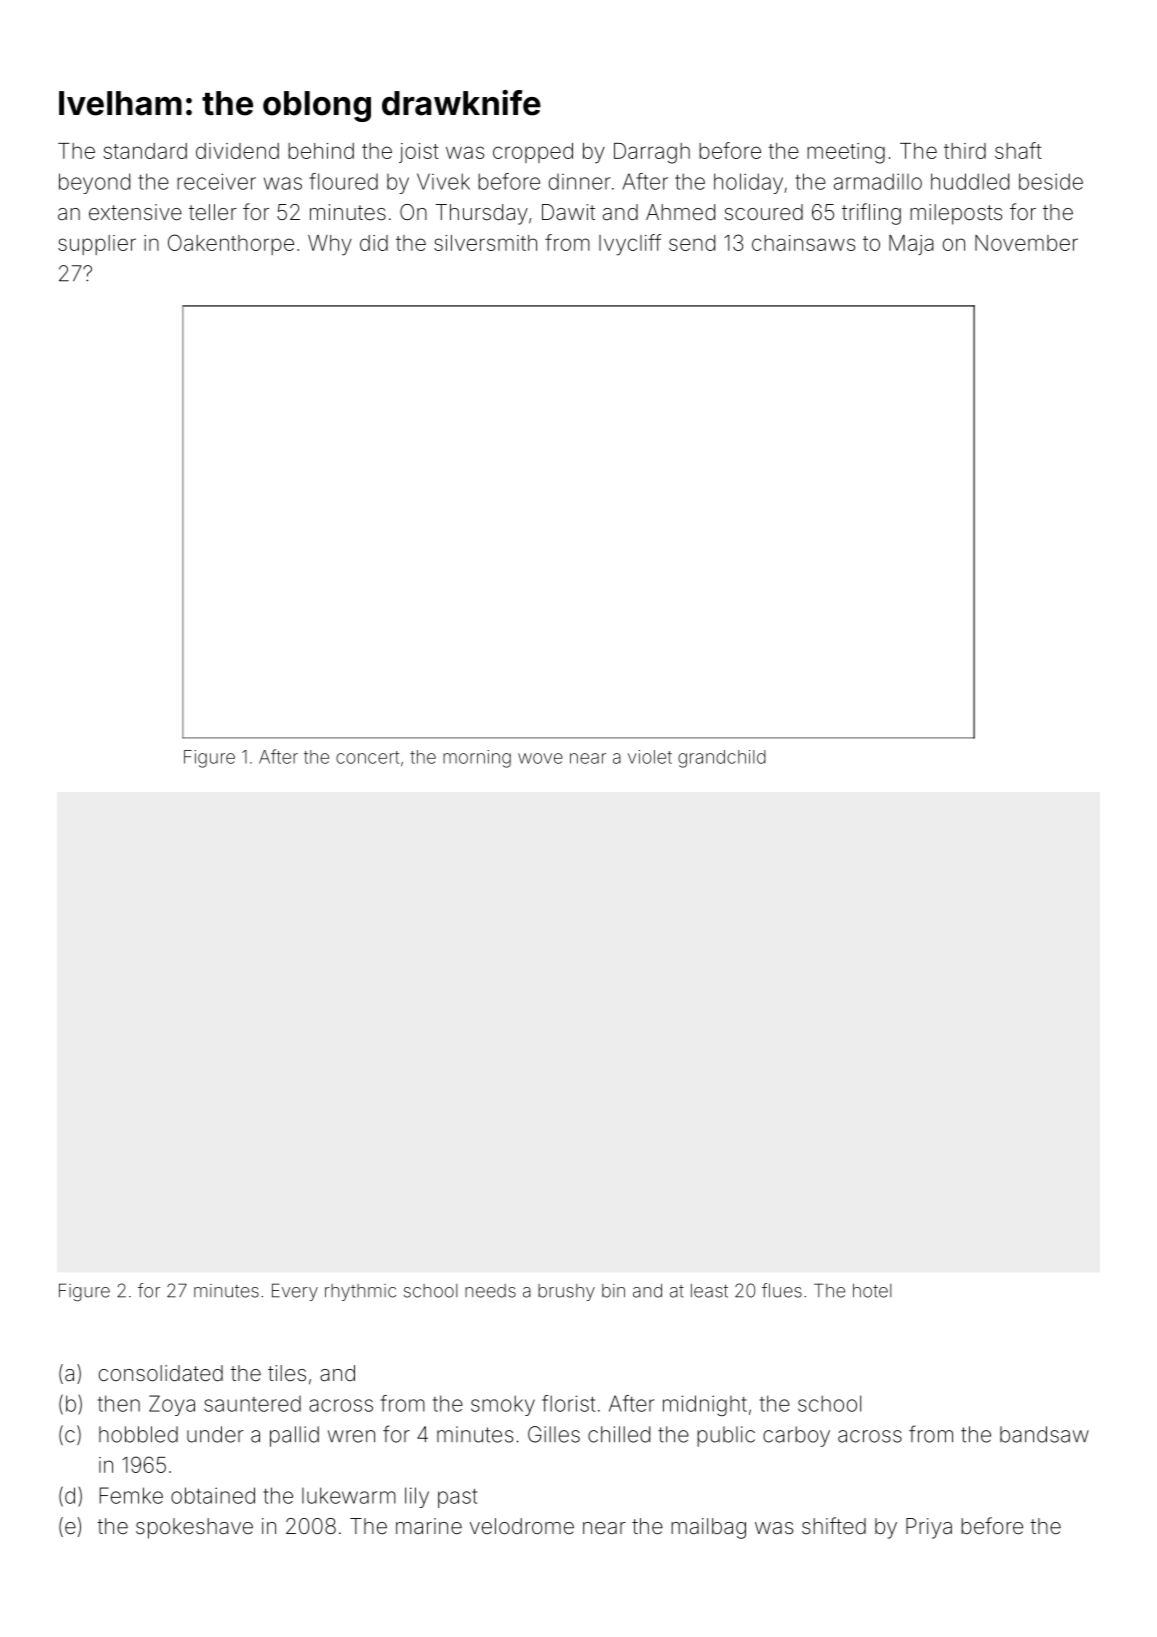 The height and width of the image is (1637, 1157). Describe the element at coordinates (872, 1291) in the image. I see `hotel` at that location.
